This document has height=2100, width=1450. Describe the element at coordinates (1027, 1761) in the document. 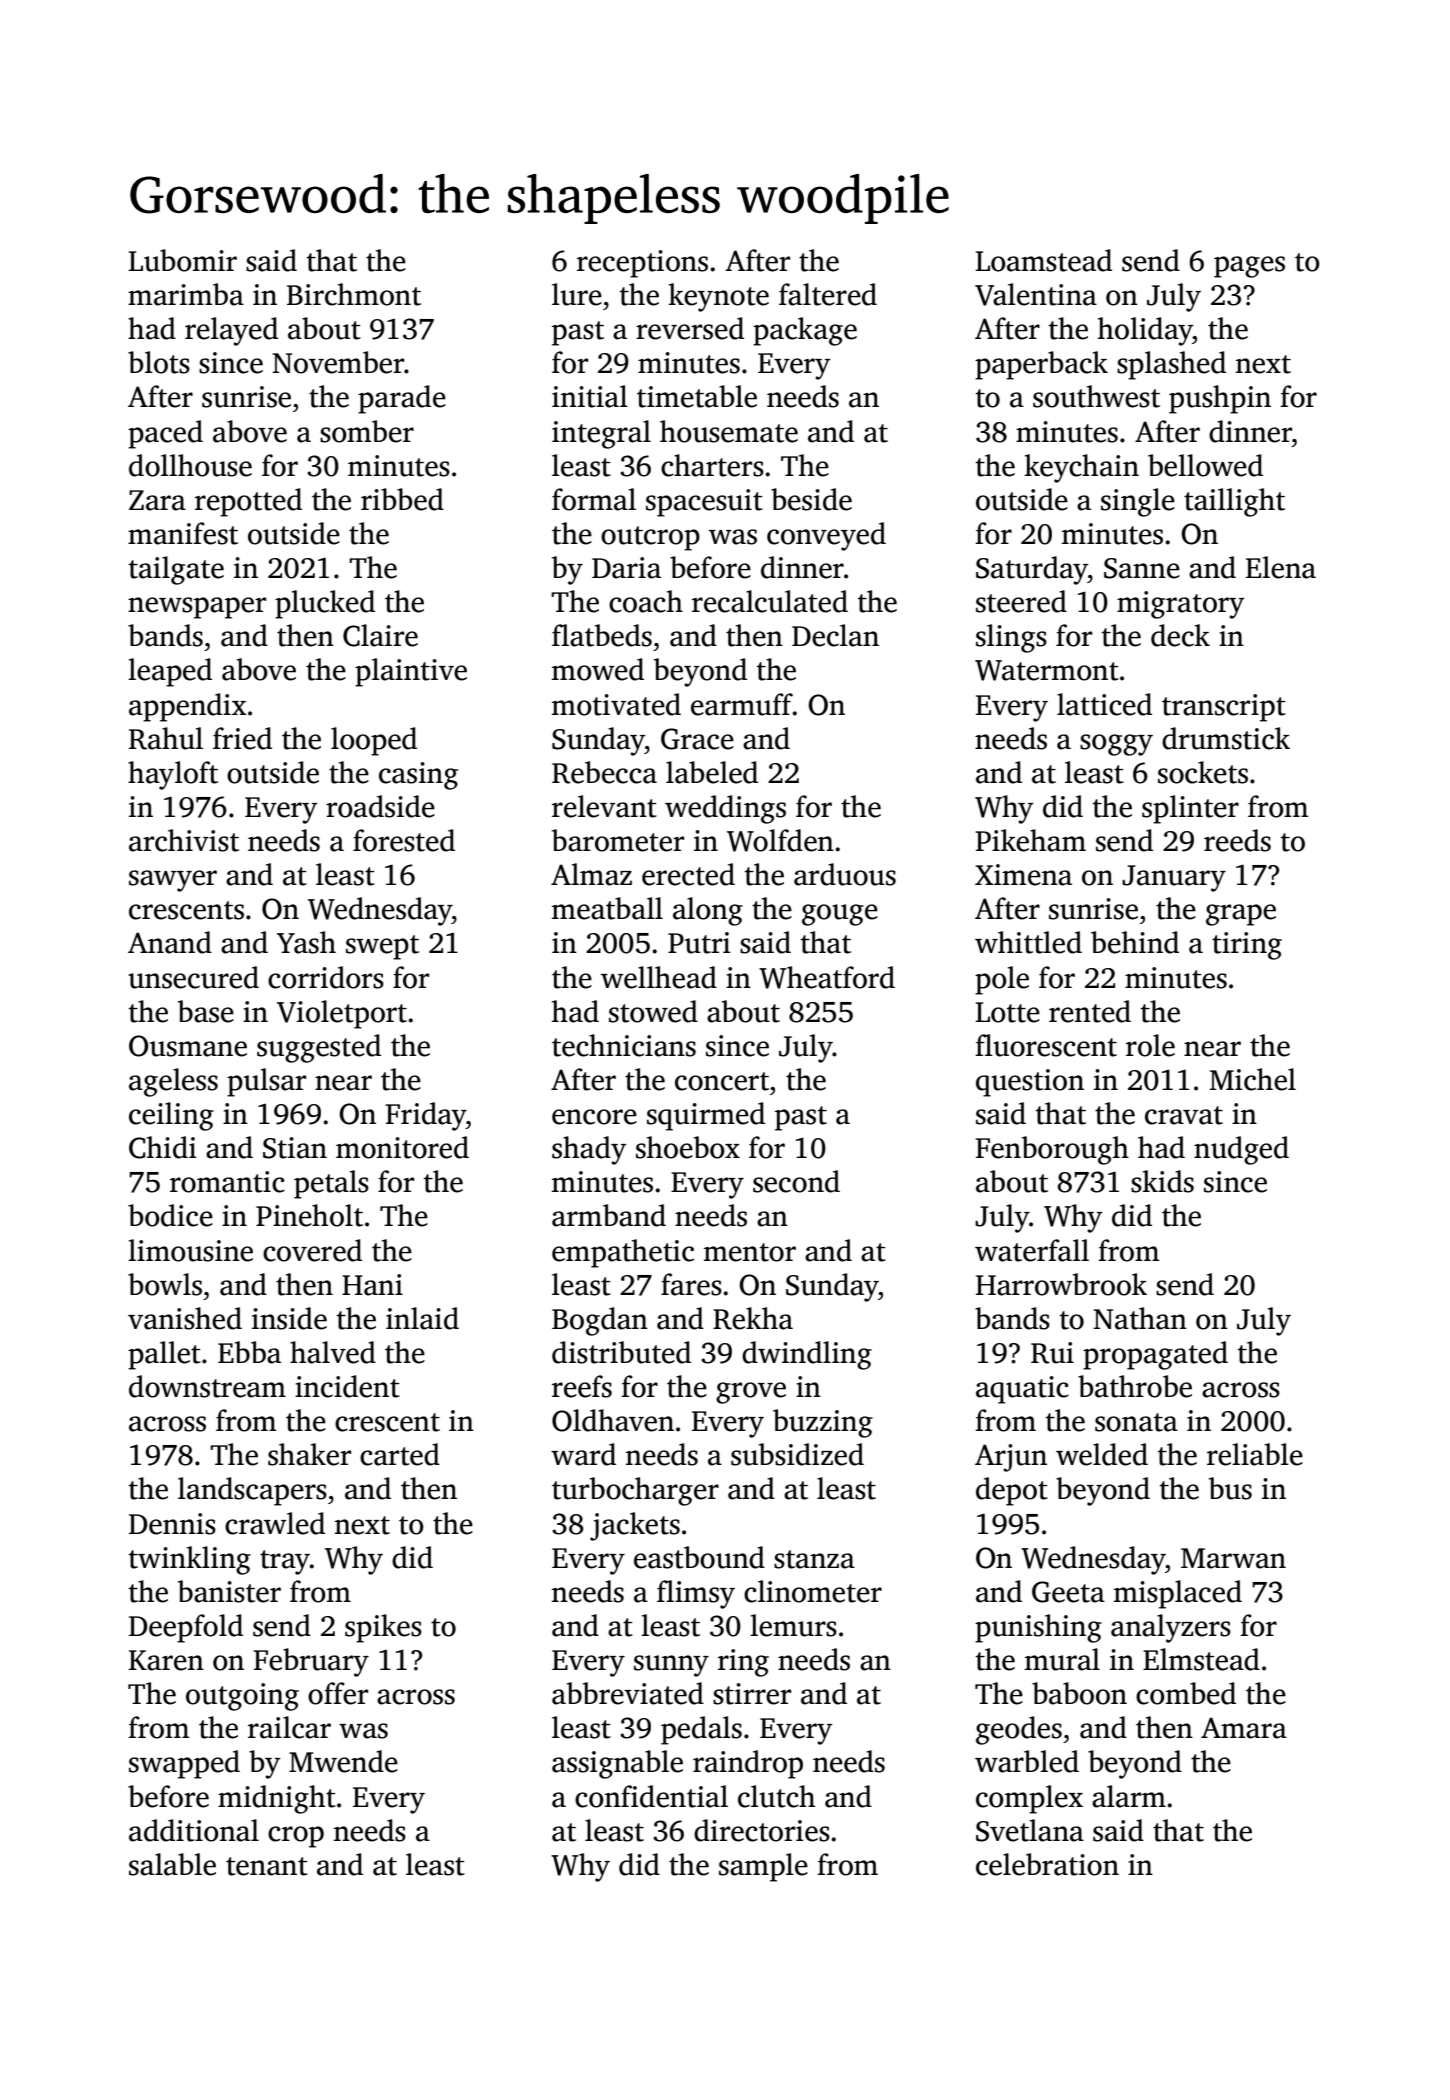

I see `warbled` at that location.
